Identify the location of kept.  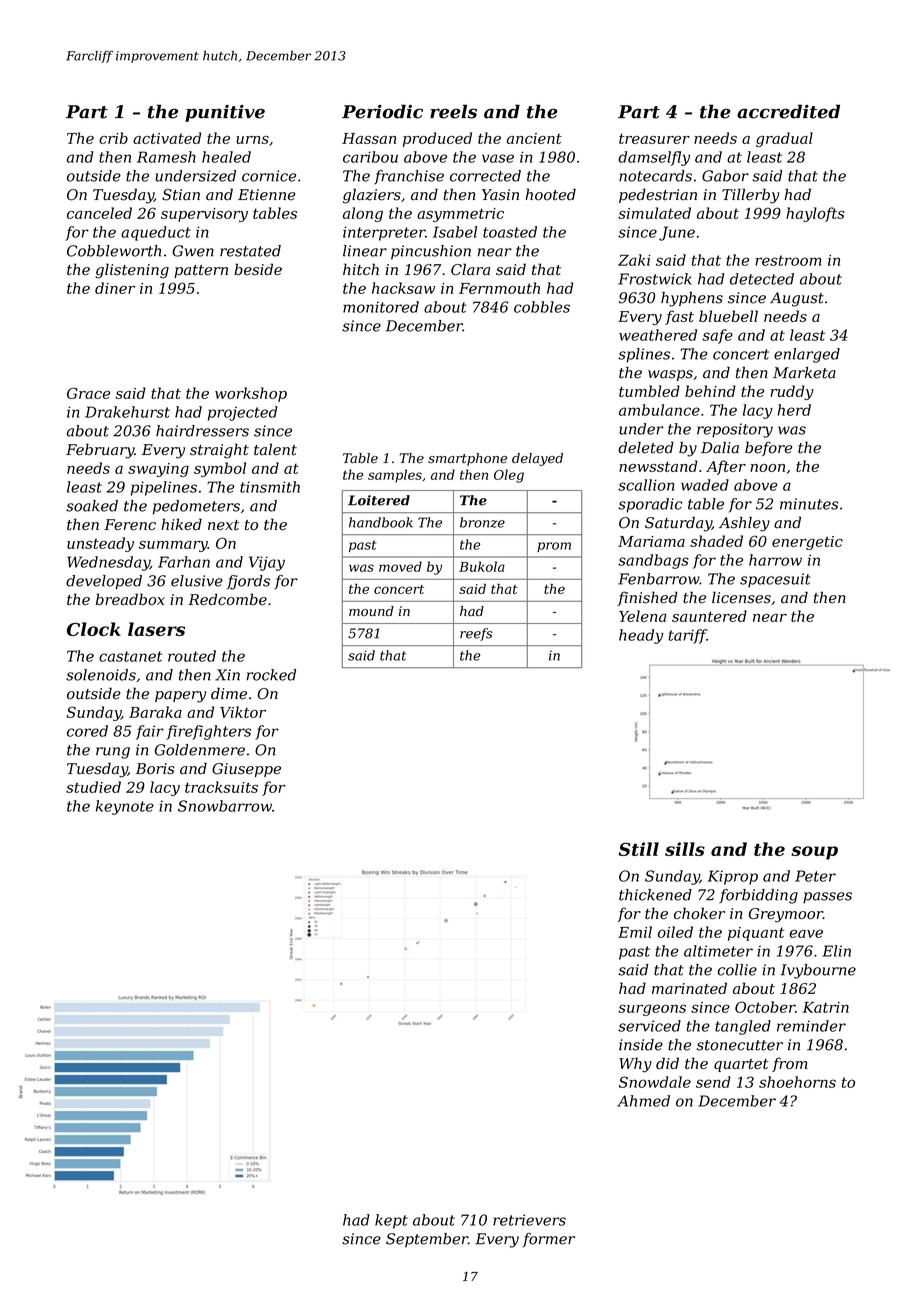
(391, 1221).
